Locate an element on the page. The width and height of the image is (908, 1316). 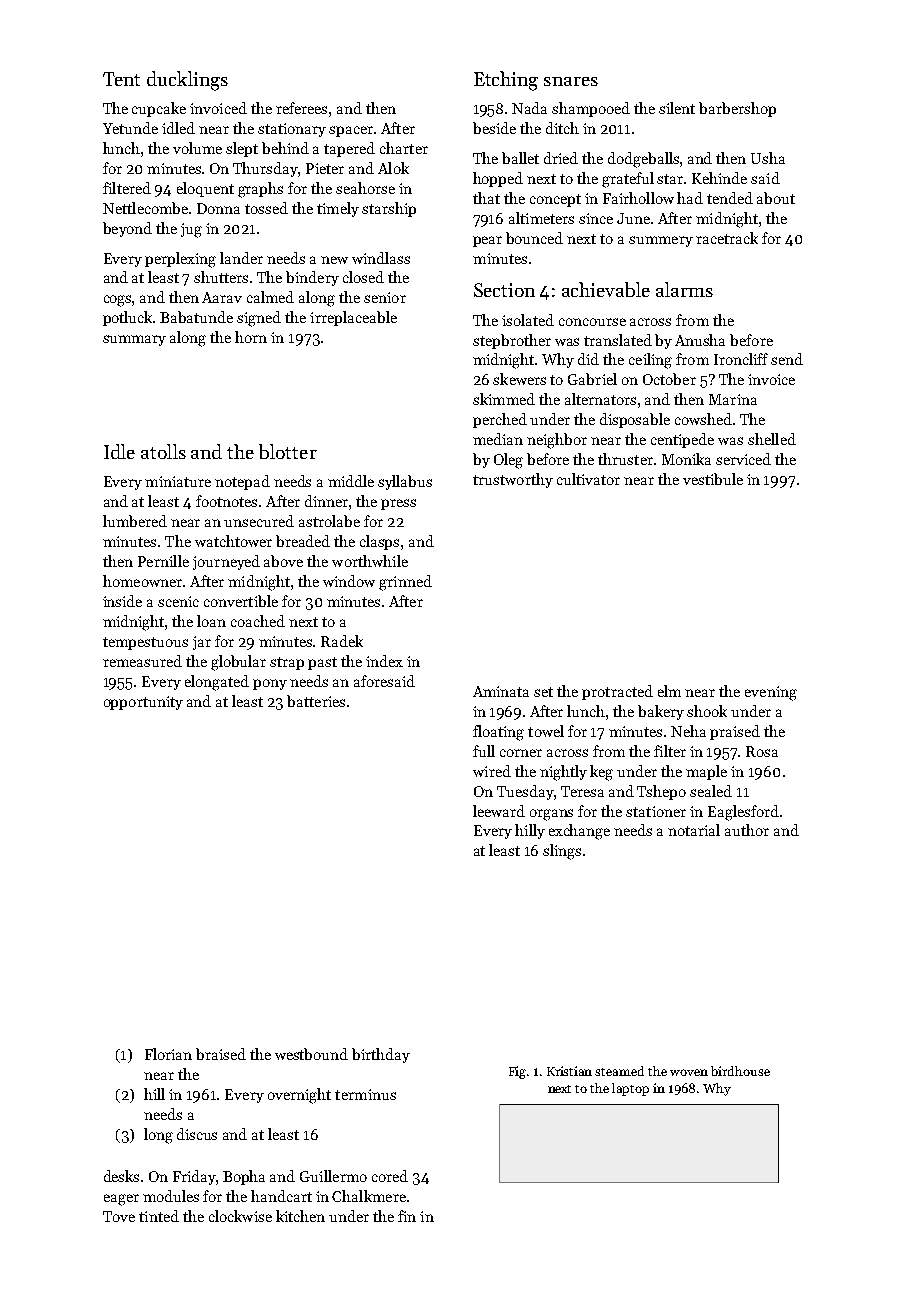
index is located at coordinates (384, 661).
